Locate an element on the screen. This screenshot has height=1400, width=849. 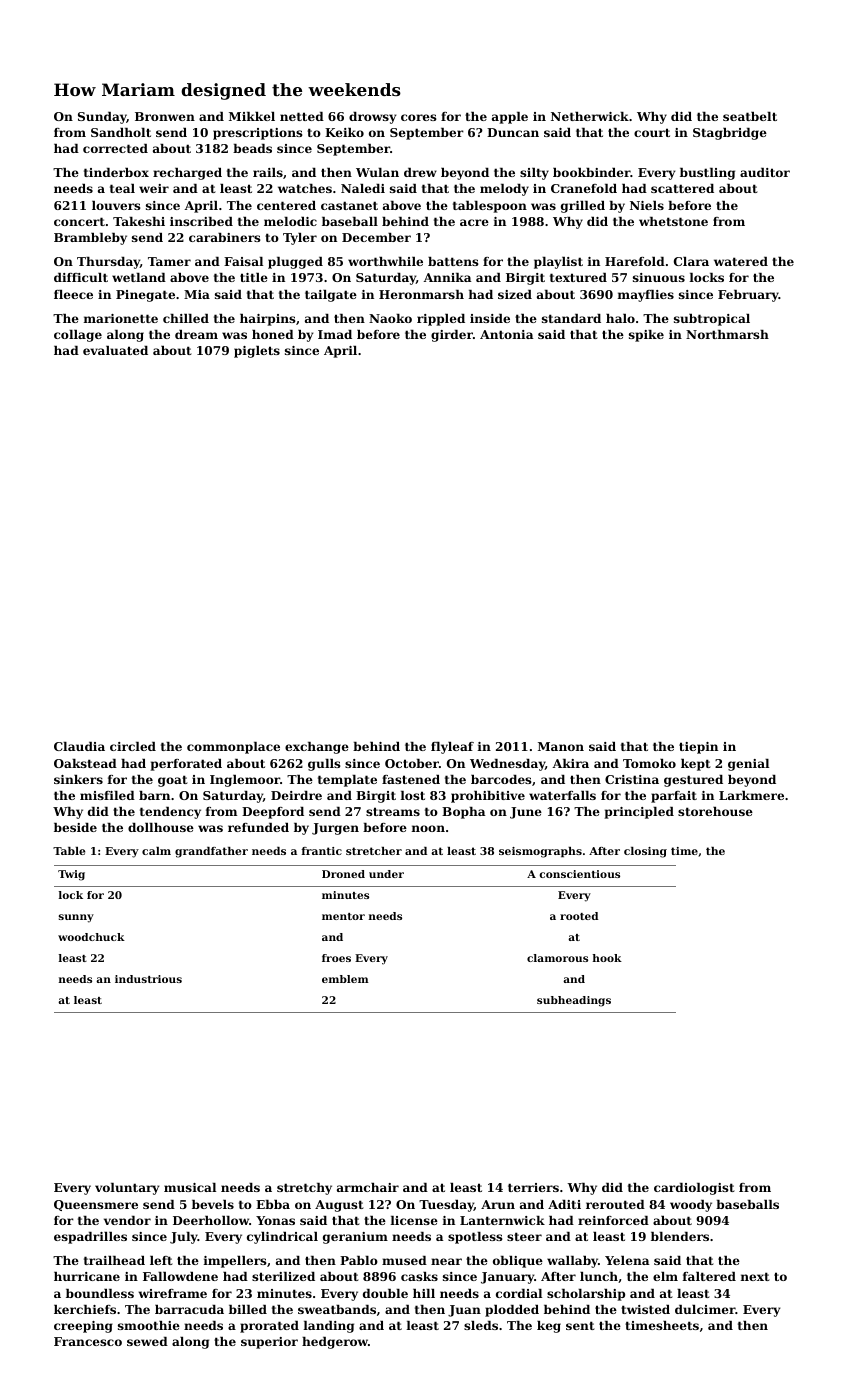
sinkers is located at coordinates (78, 779).
